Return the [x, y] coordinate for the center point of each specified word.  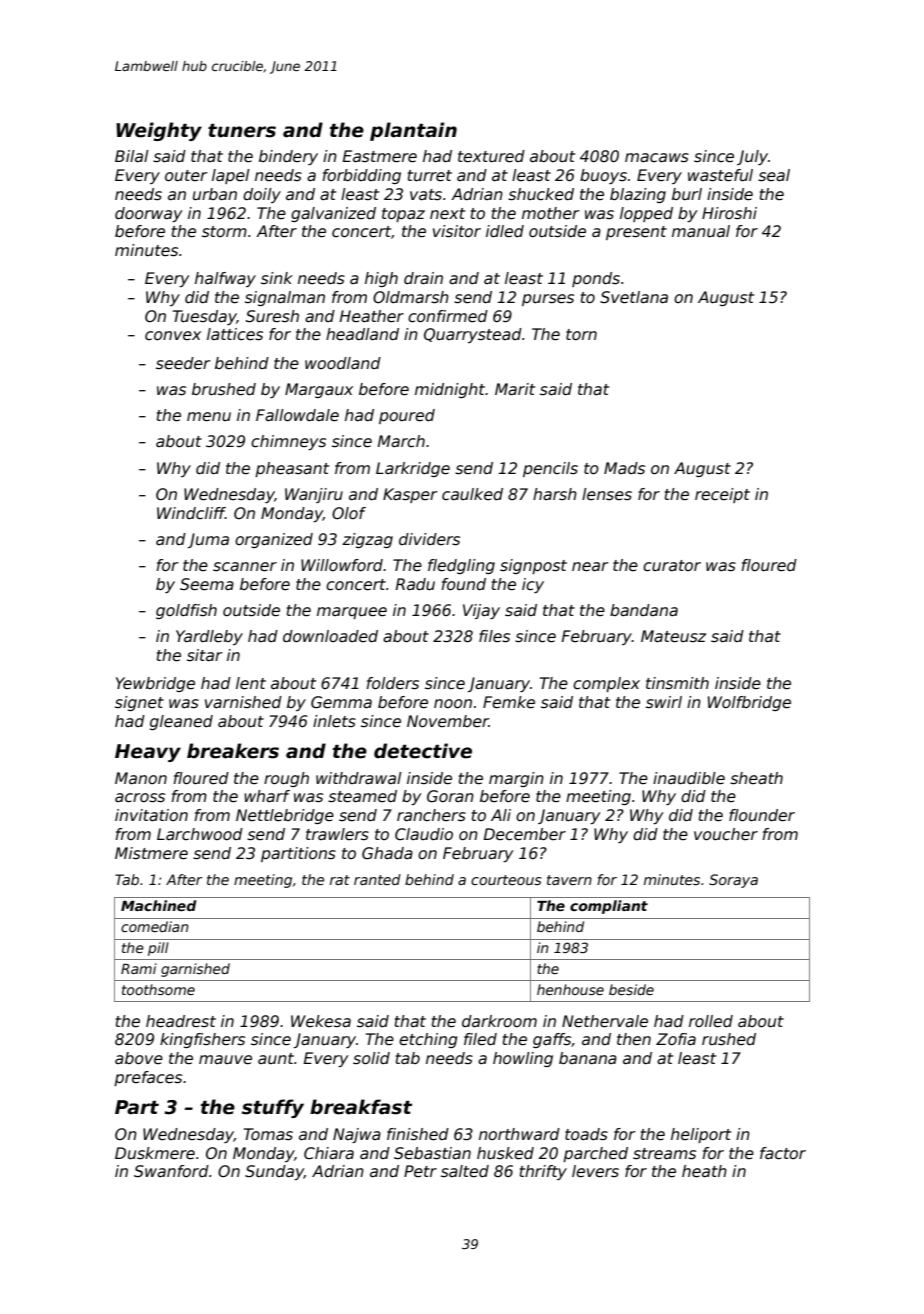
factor [783, 1153]
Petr [420, 1171]
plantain [413, 131]
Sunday [274, 1172]
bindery [288, 157]
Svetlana [634, 297]
